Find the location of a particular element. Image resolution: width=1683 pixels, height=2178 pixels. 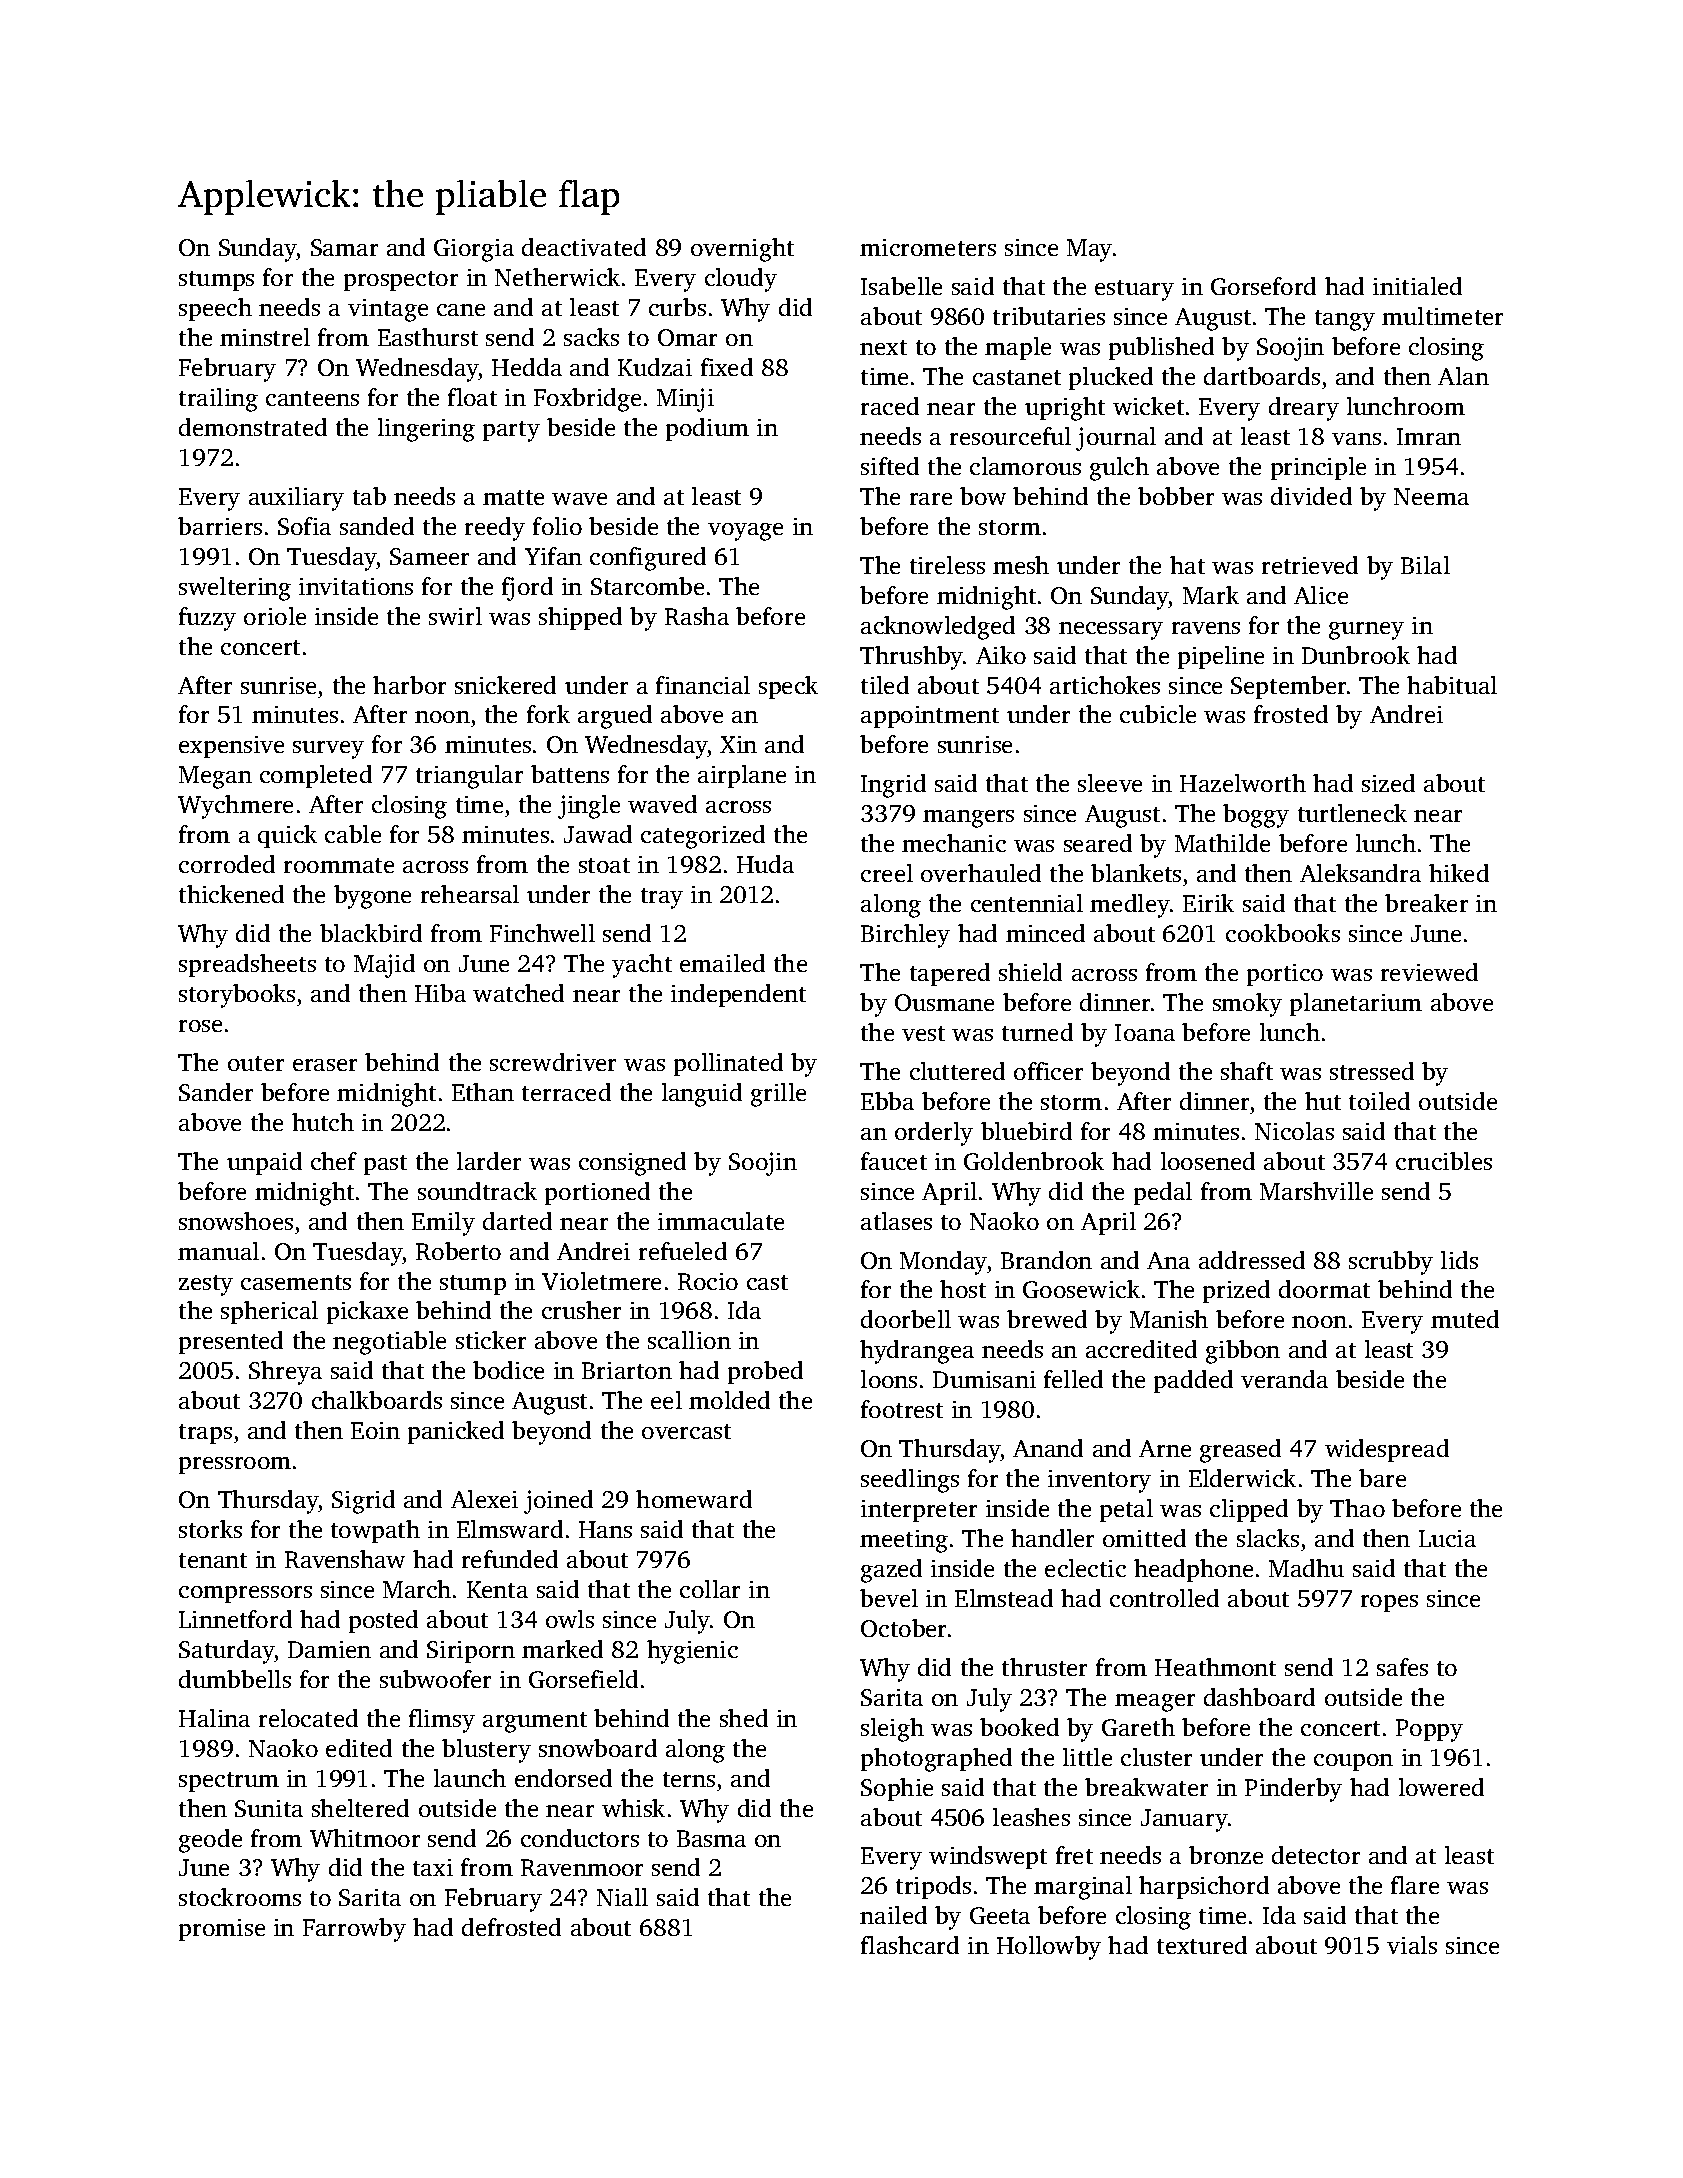

cookbooks is located at coordinates (1283, 933).
